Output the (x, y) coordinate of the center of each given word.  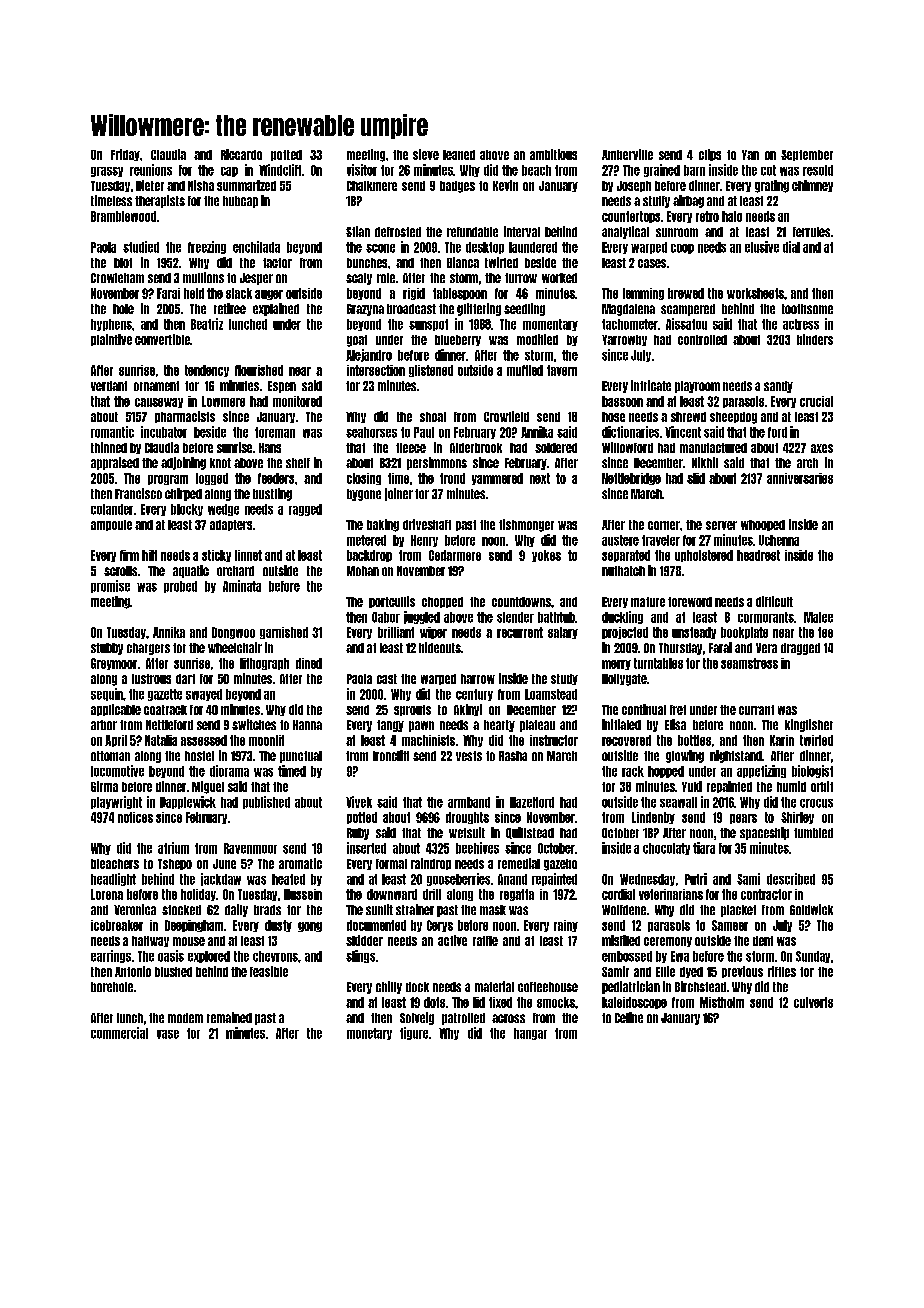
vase (168, 1034)
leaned (459, 155)
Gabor (386, 617)
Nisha (201, 185)
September (807, 155)
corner (664, 525)
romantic (112, 432)
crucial (816, 401)
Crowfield (506, 416)
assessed (204, 740)
